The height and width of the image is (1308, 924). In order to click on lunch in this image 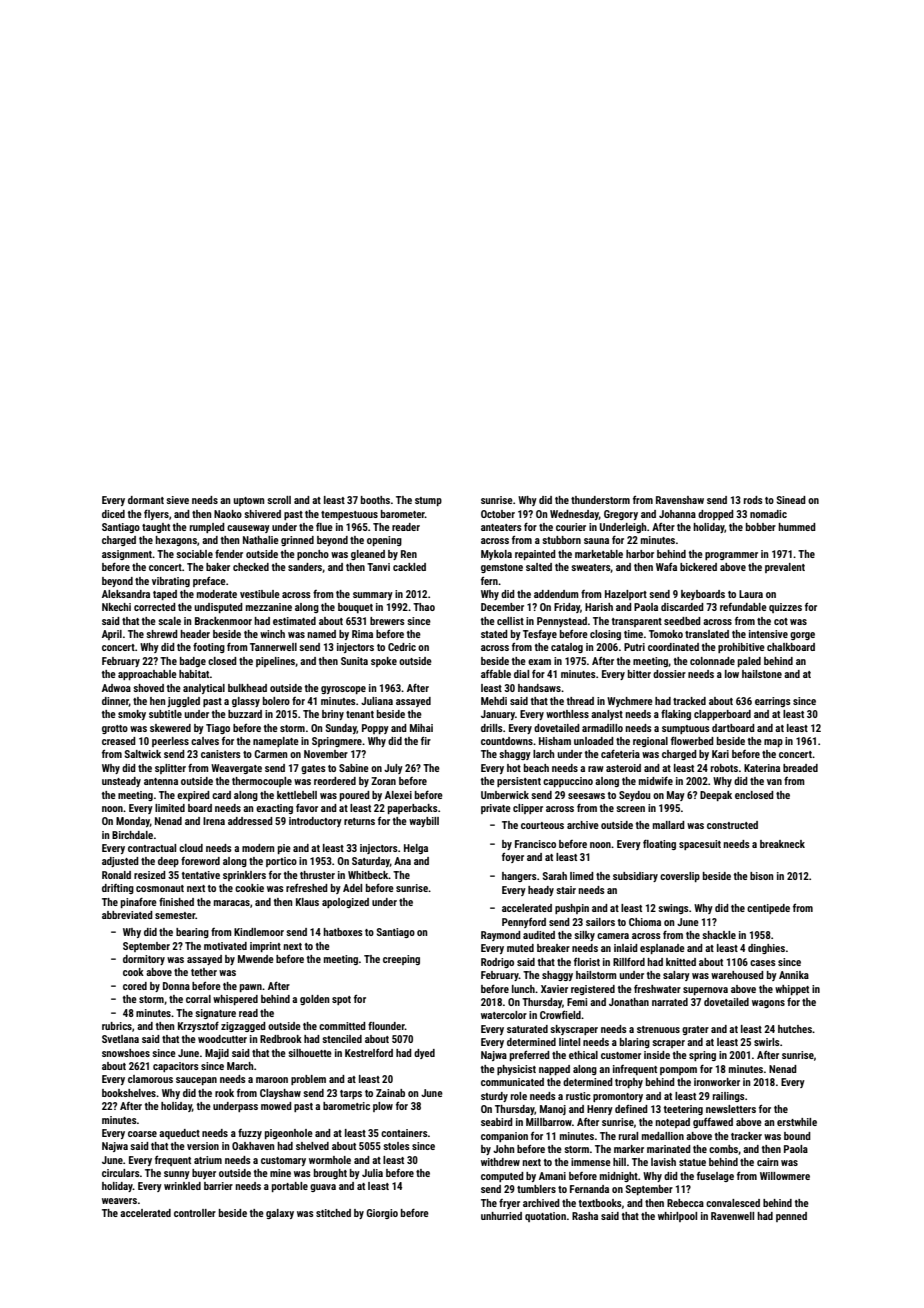, I will do `click(523, 989)`.
